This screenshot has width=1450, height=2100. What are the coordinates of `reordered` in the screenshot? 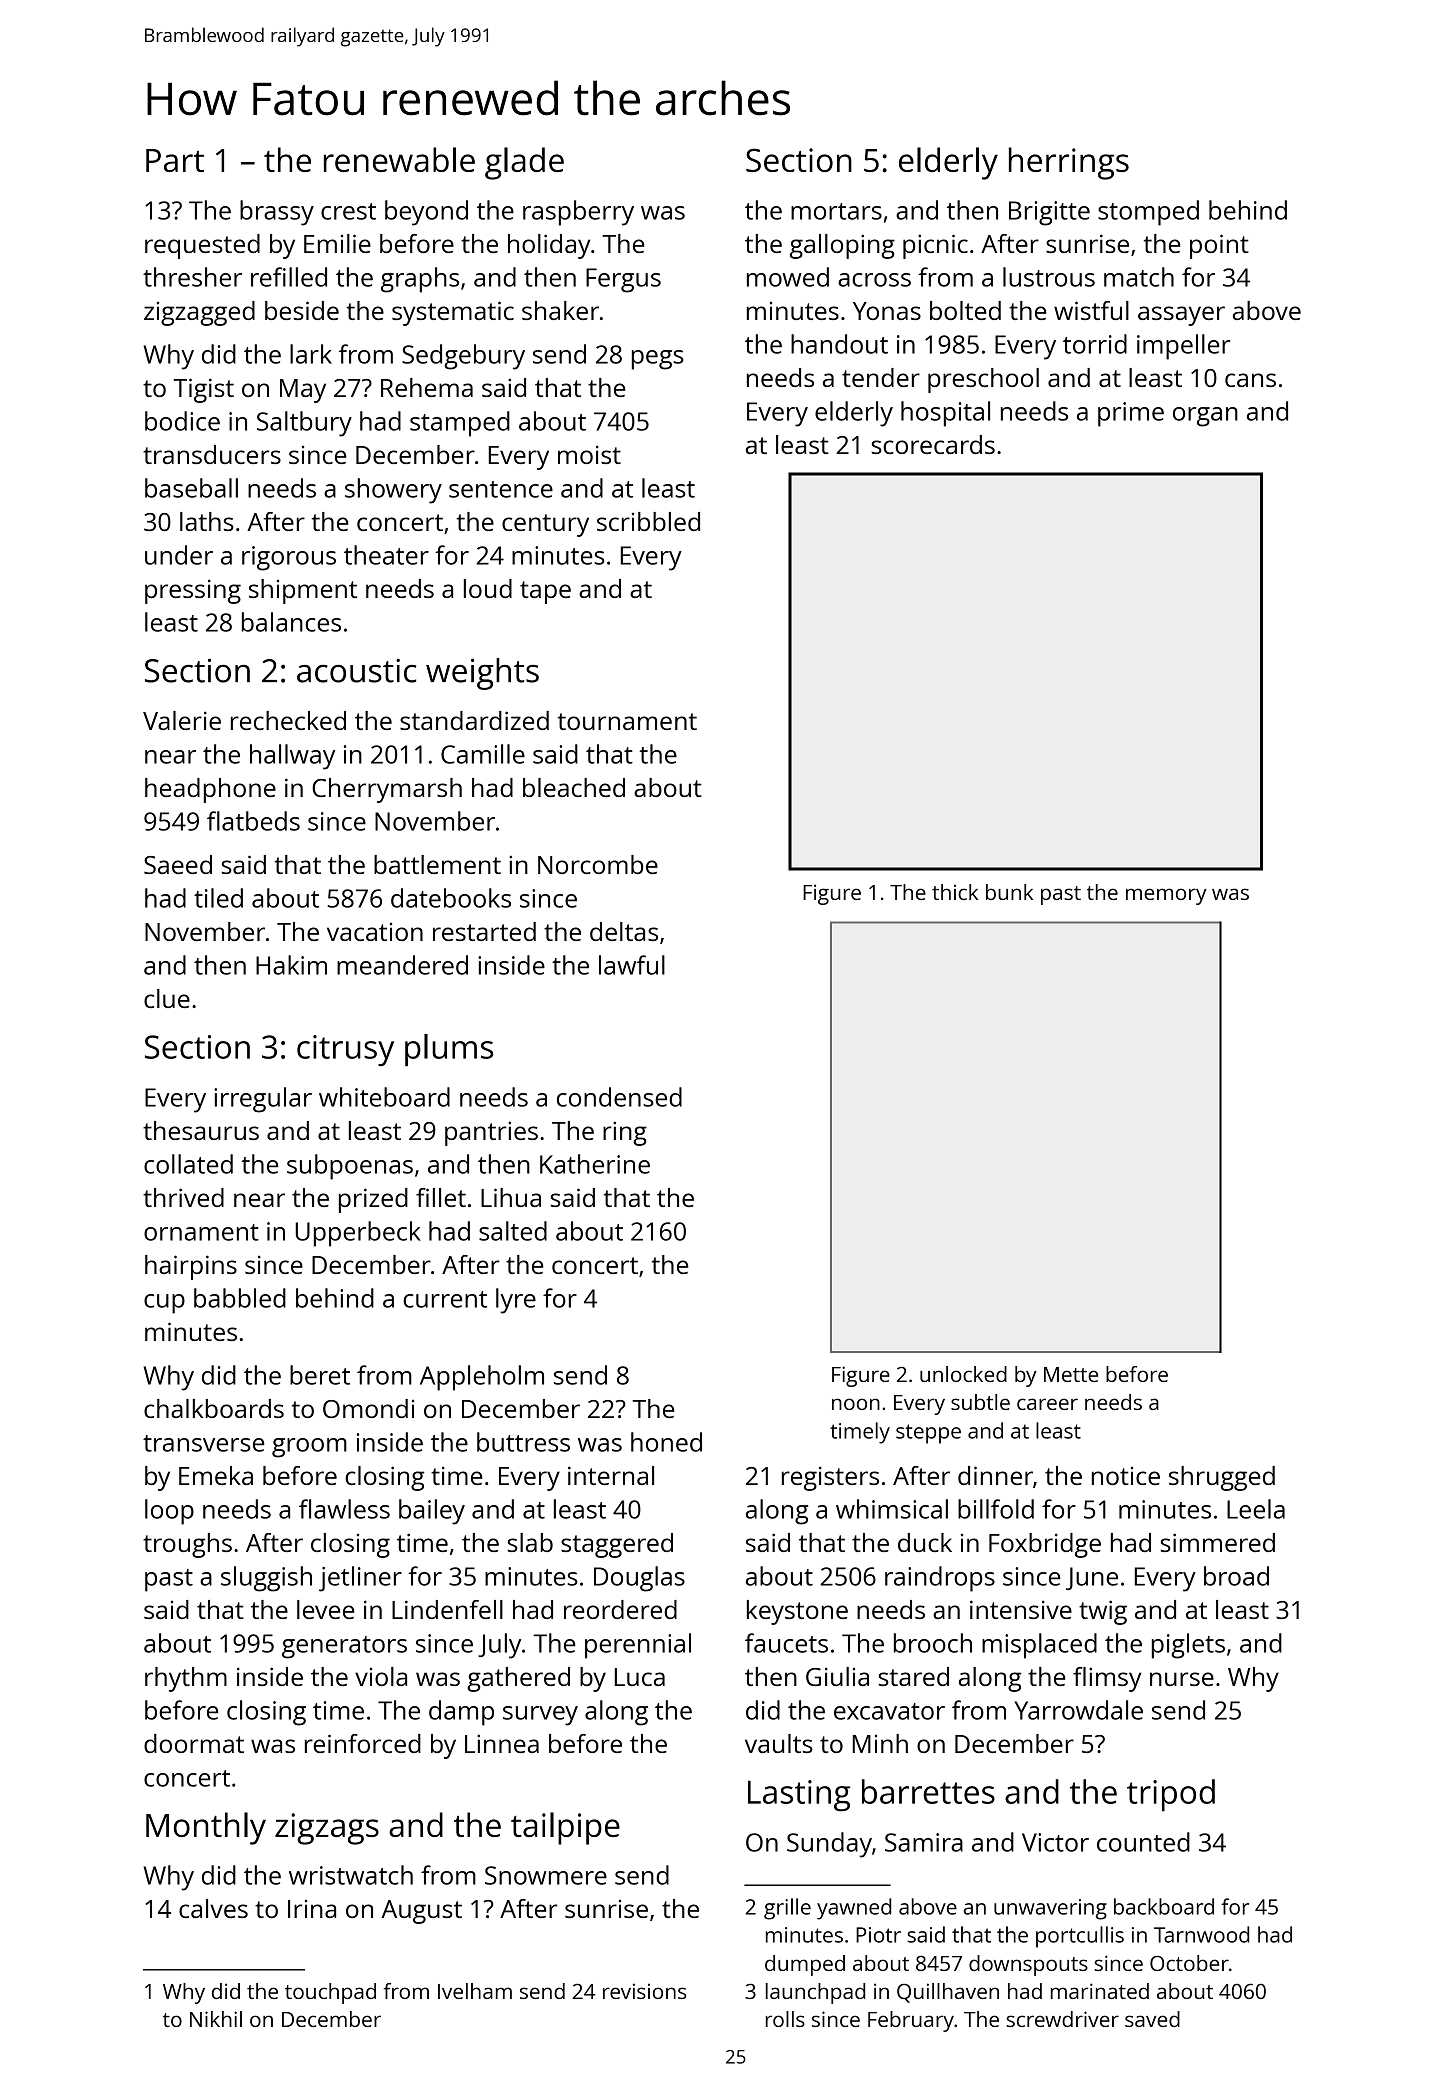 It's located at (620, 1609).
